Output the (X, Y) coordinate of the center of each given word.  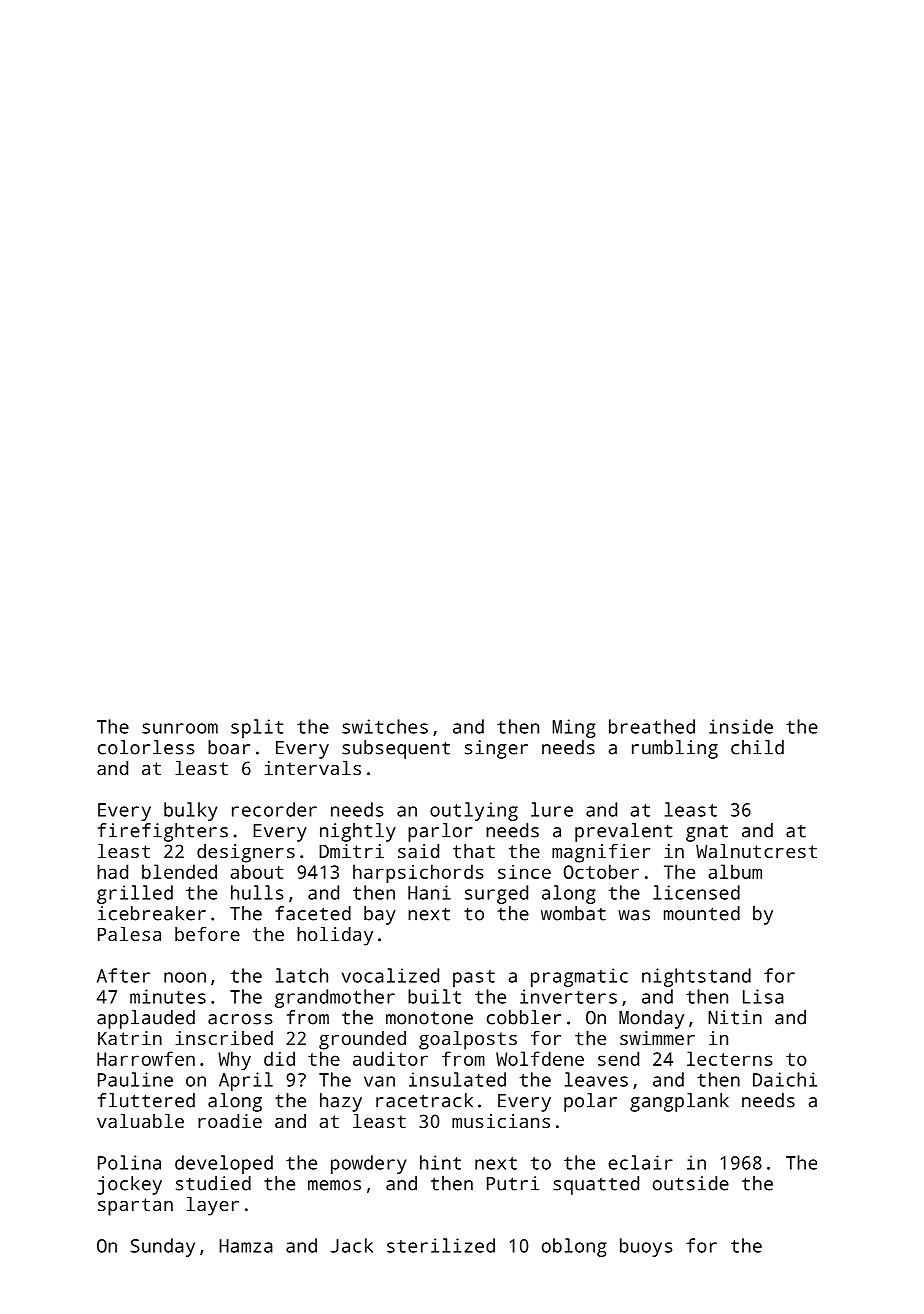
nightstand (696, 977)
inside (741, 726)
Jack (351, 1245)
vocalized (390, 975)
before (207, 934)
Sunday (163, 1247)
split (257, 728)
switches (385, 726)
